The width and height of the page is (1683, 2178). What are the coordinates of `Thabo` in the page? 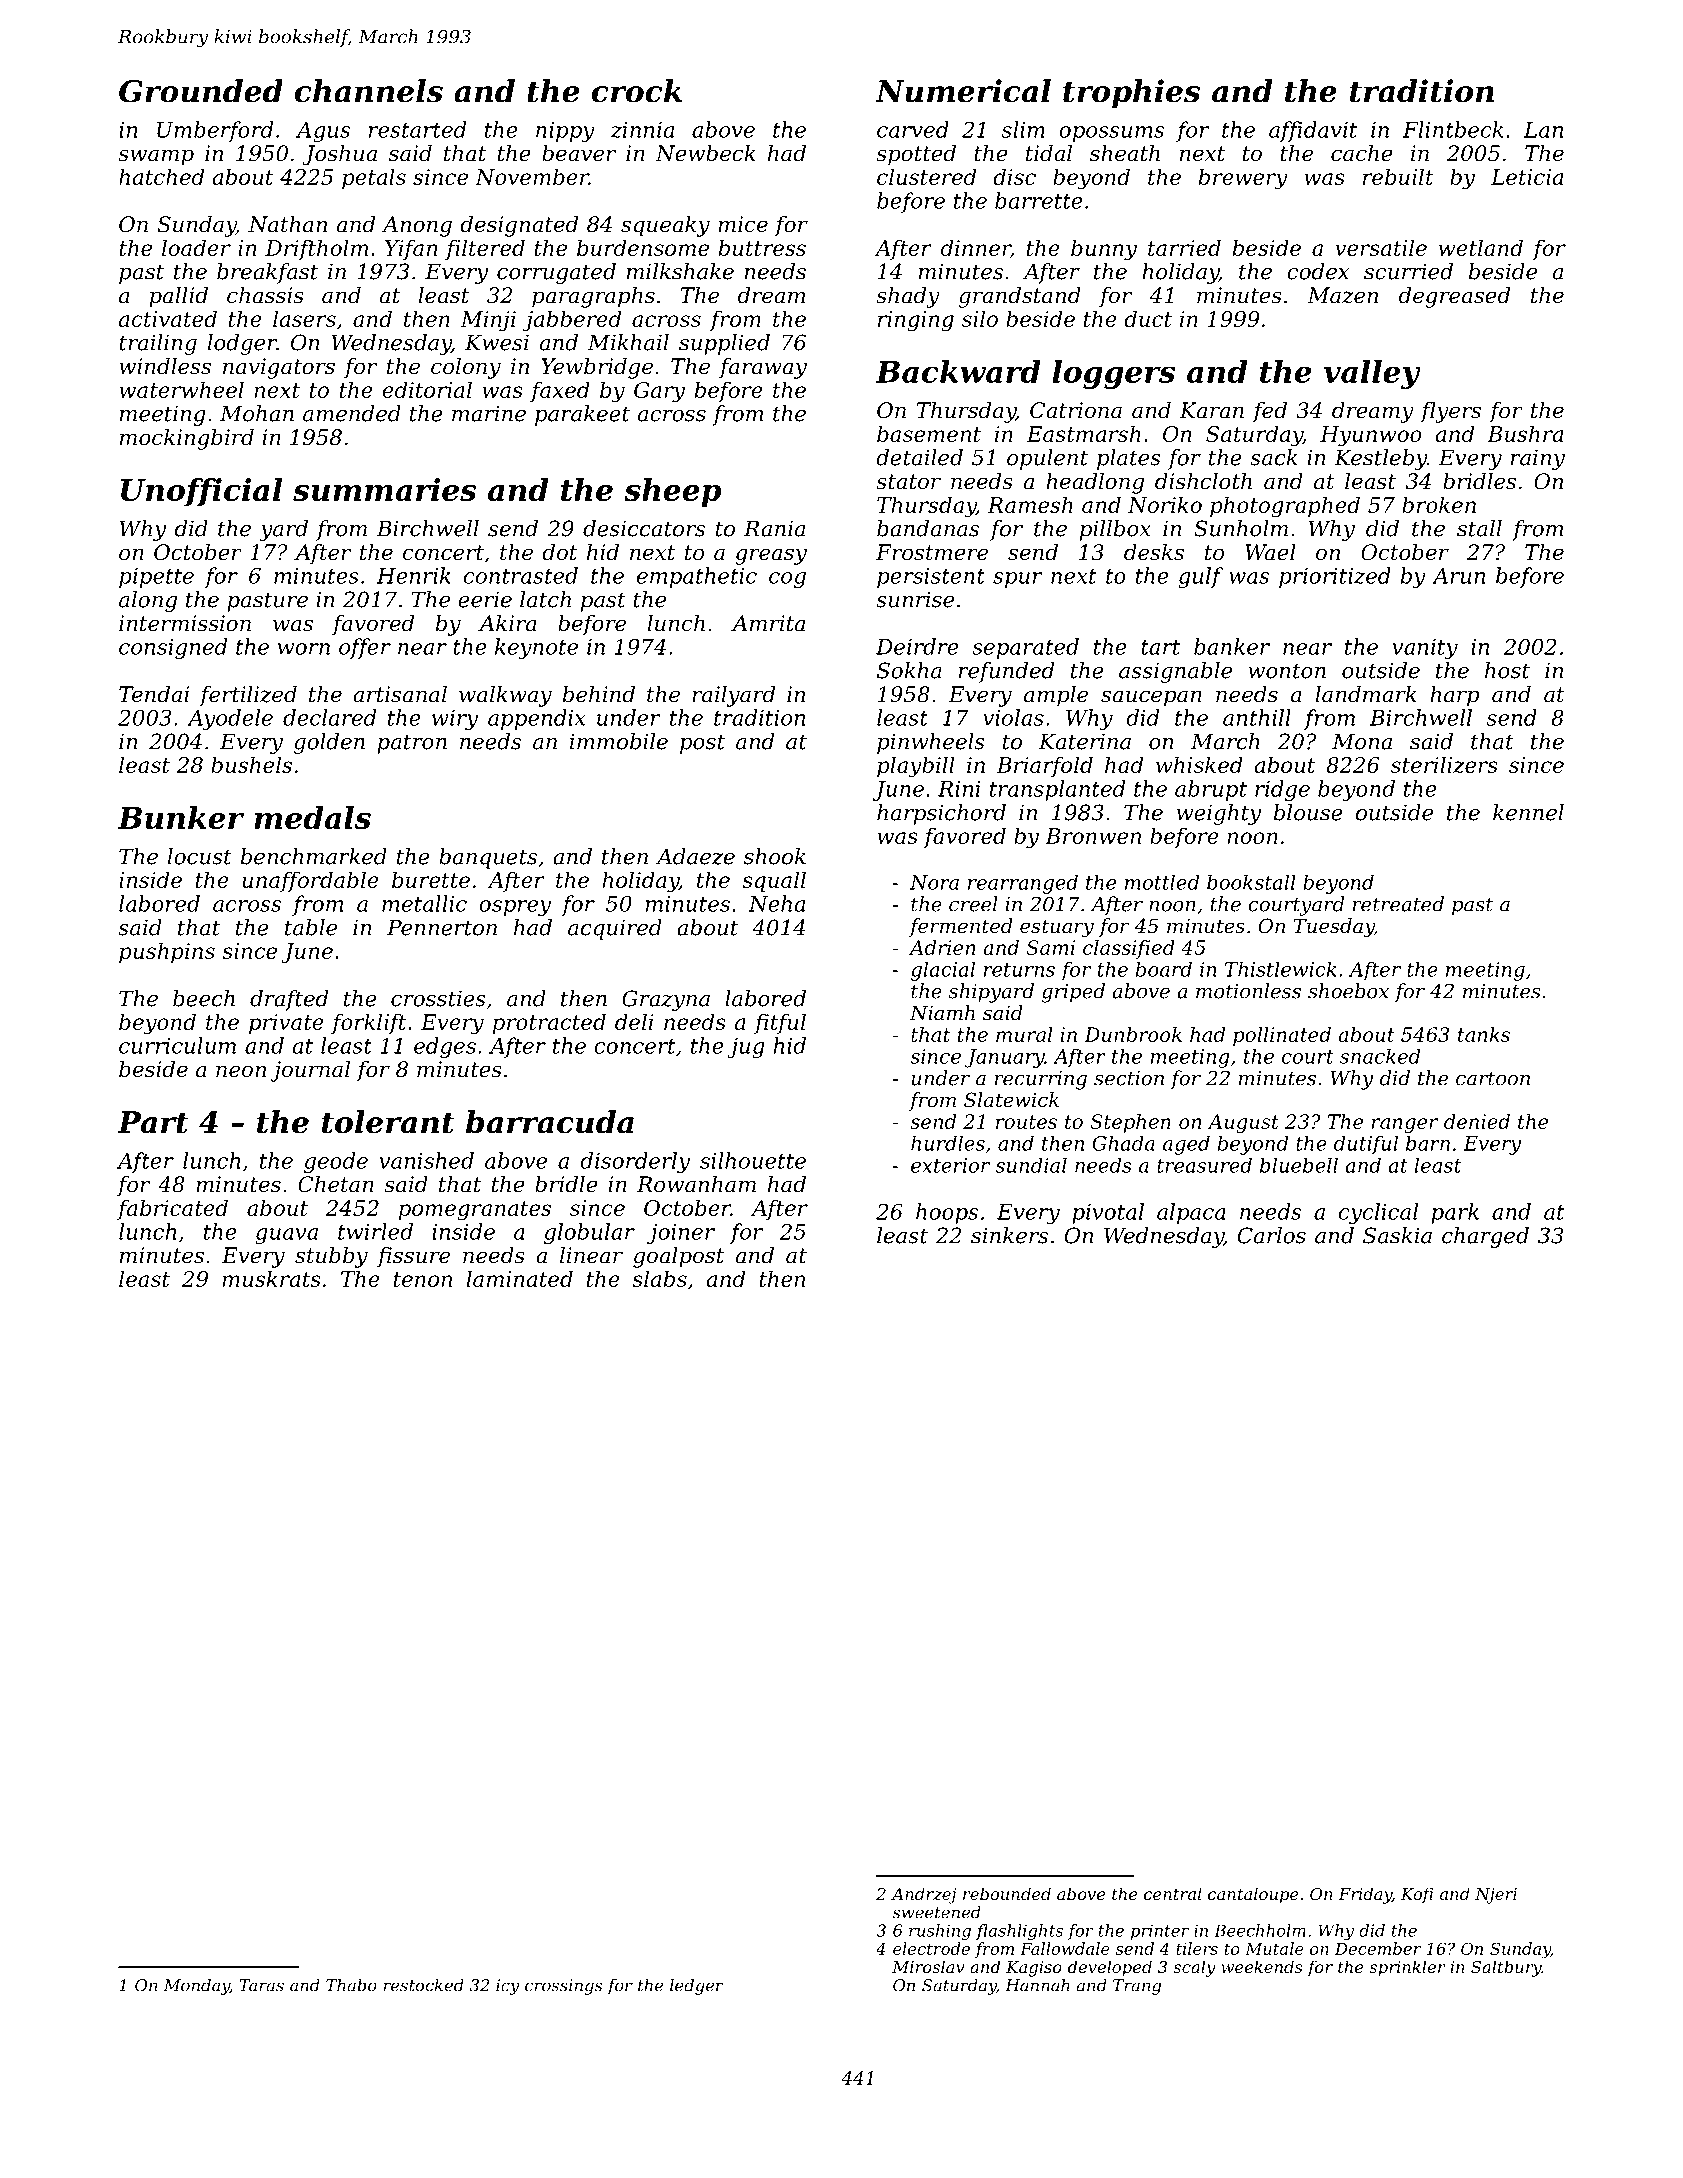 It's located at (351, 1985).
